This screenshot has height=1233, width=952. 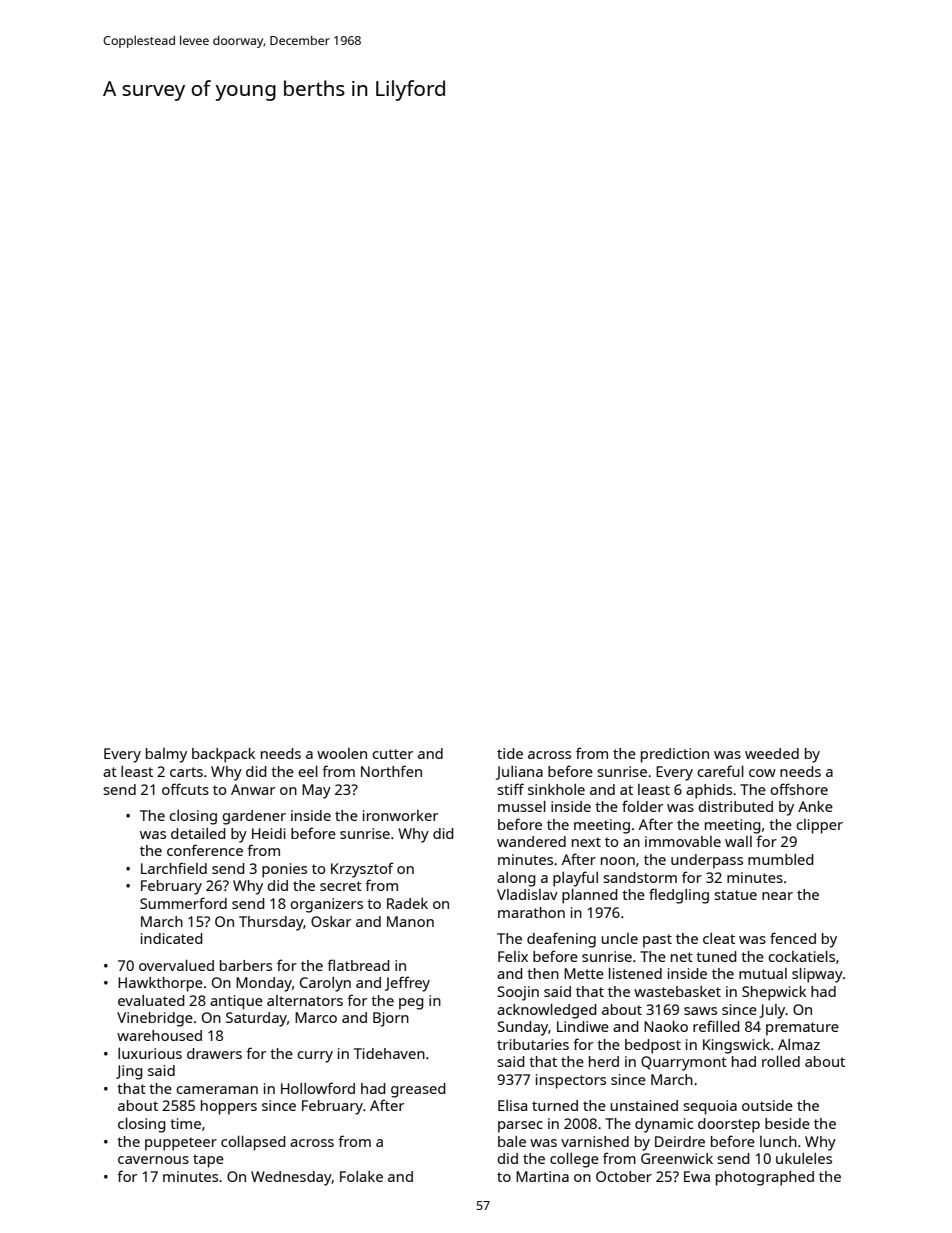 I want to click on photographed, so click(x=765, y=1178).
